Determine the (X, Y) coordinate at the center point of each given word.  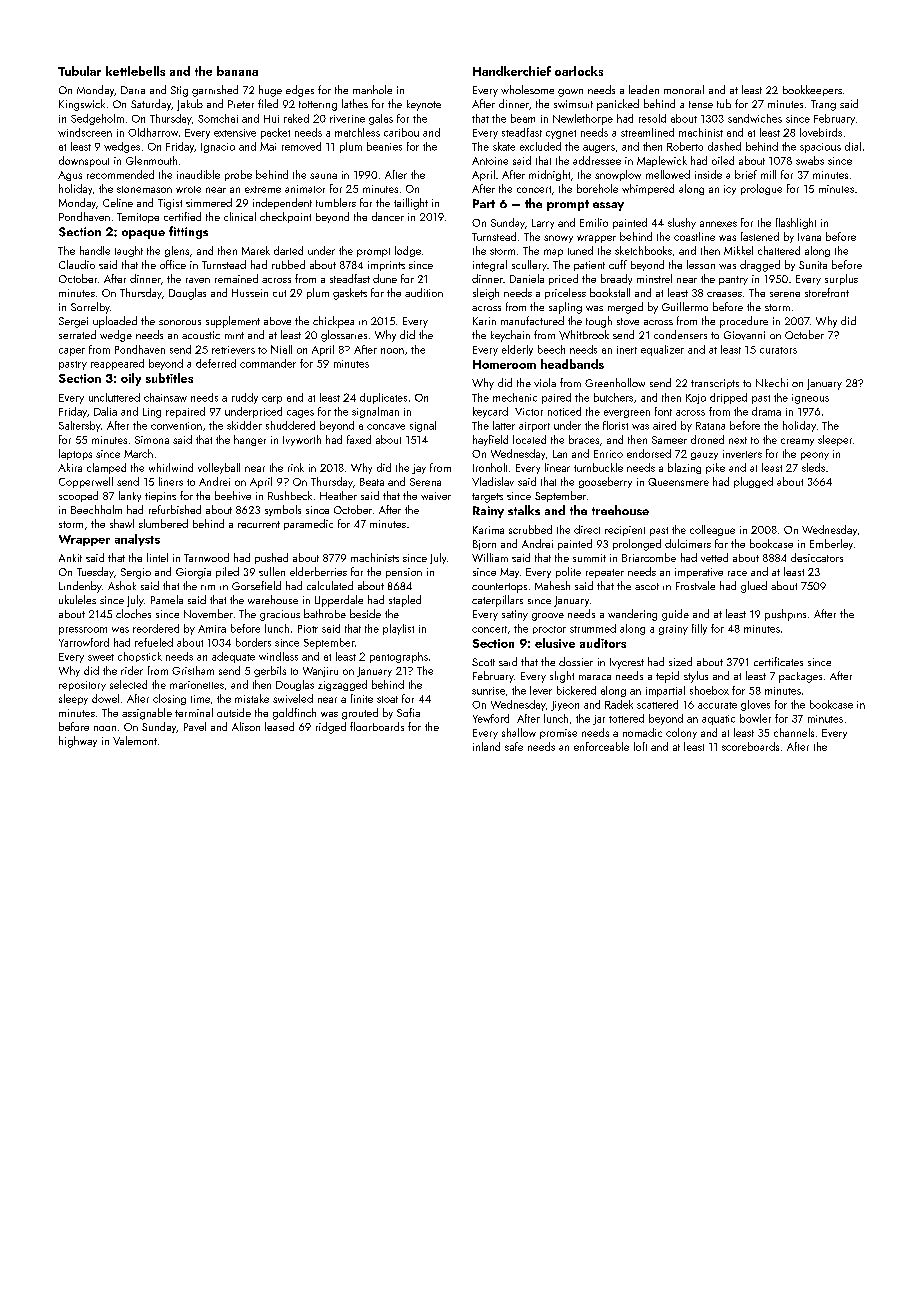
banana (237, 71)
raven (198, 280)
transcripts (715, 384)
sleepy (73, 699)
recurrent (259, 524)
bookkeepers (812, 90)
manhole (372, 89)
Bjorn (484, 545)
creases (724, 294)
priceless (565, 293)
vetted (714, 557)
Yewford (491, 718)
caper (72, 352)
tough (599, 322)
